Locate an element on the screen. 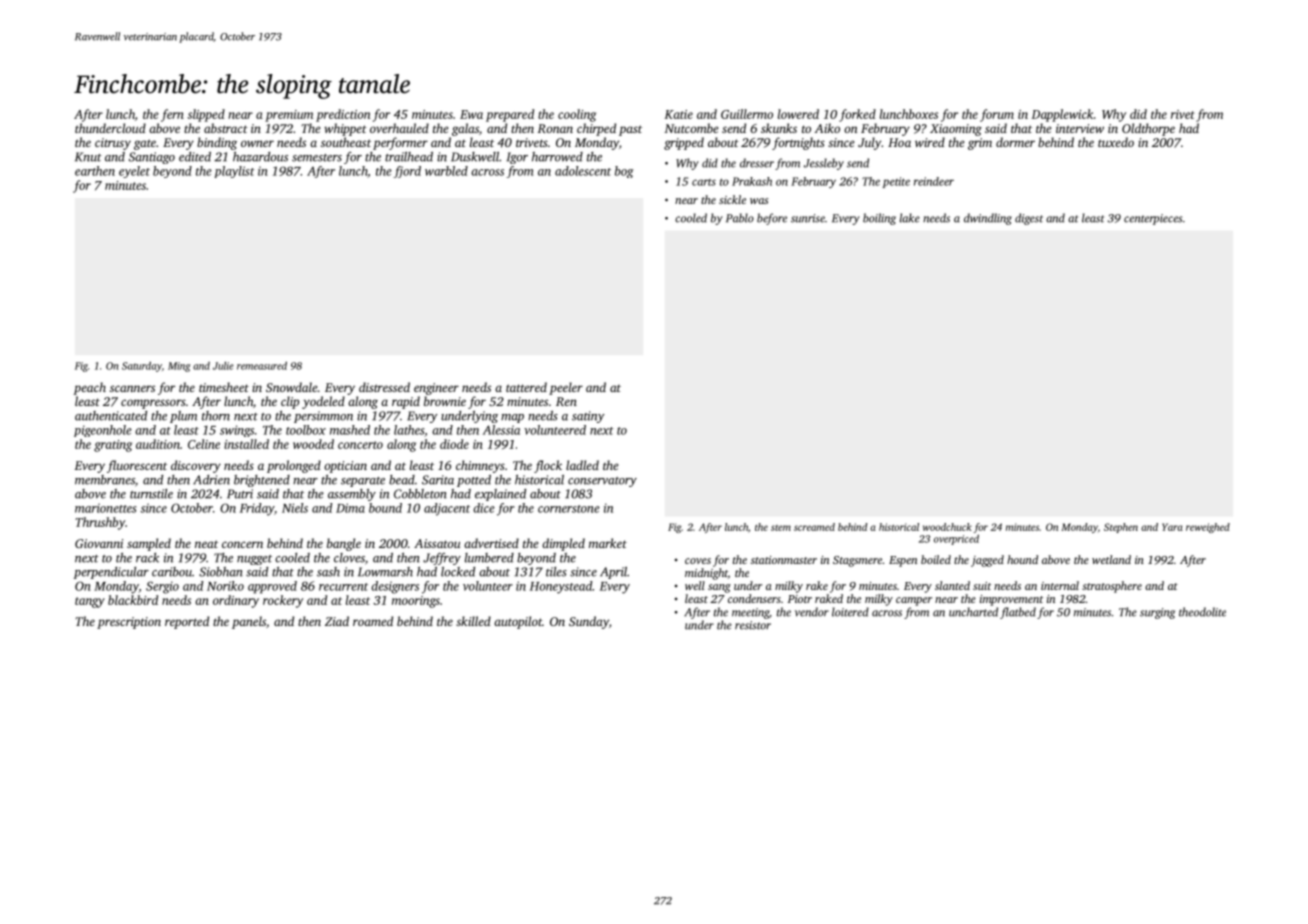  slipped is located at coordinates (206, 115).
